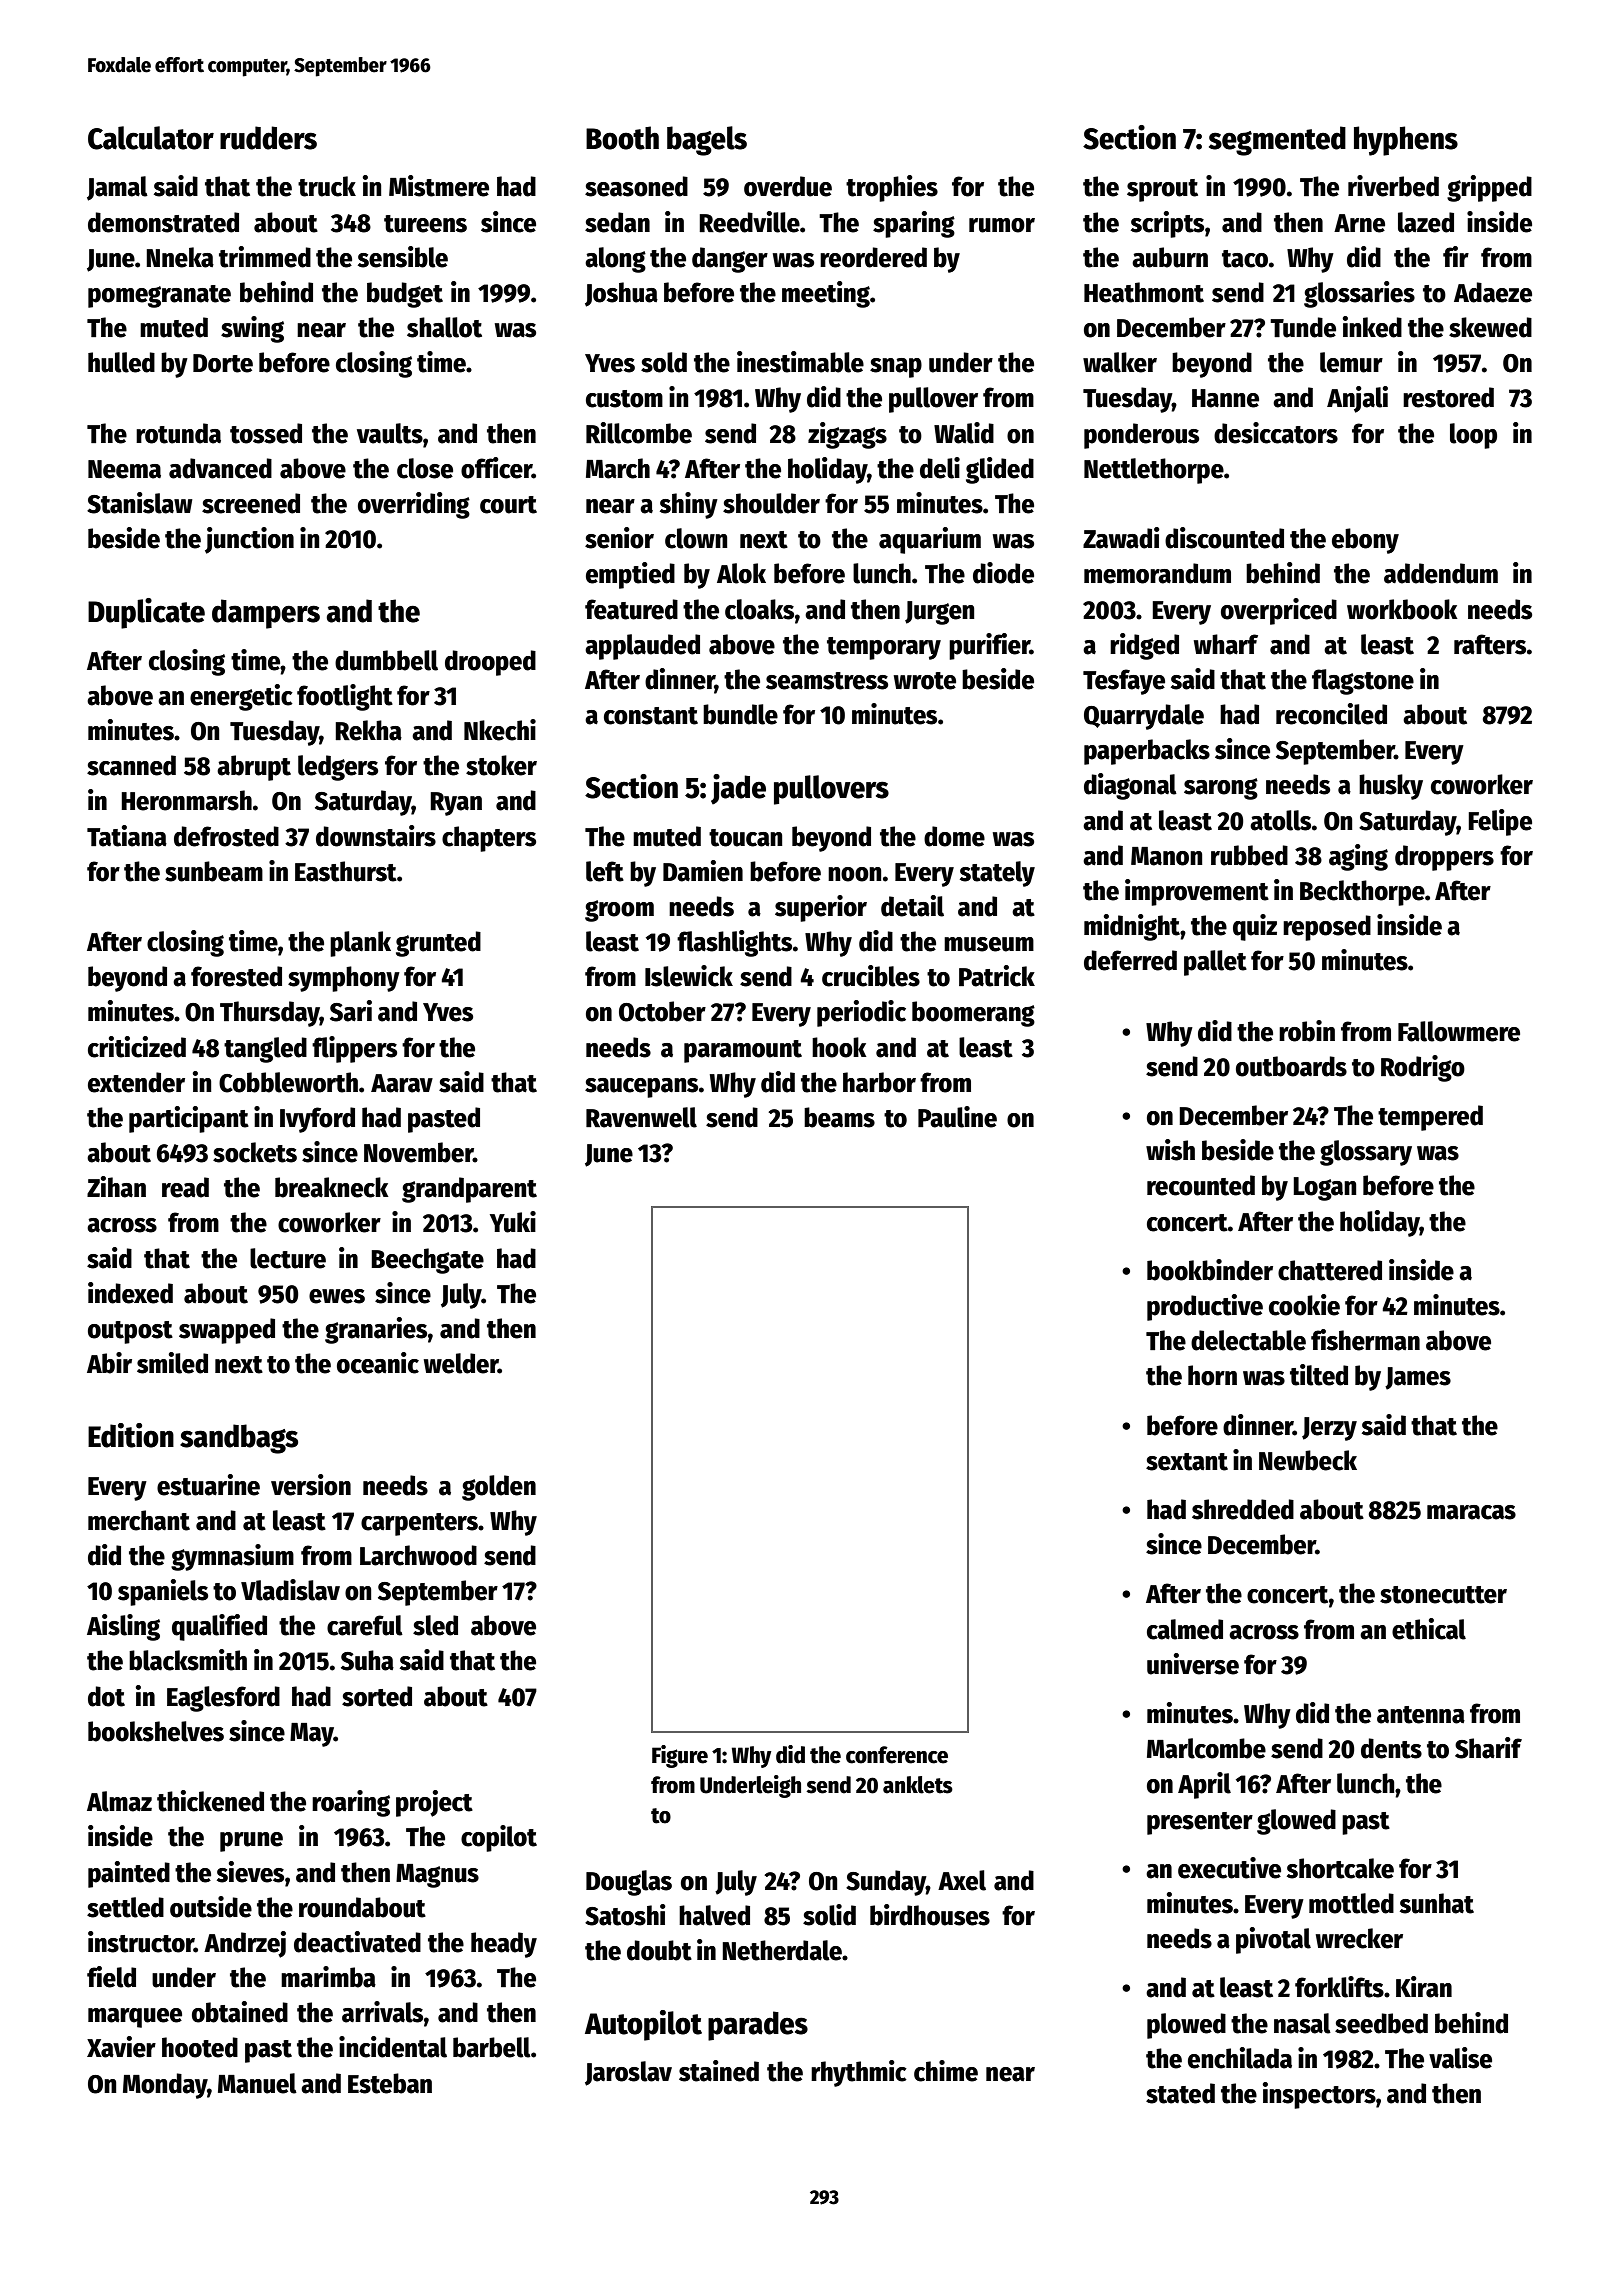 This screenshot has width=1620, height=2292. What do you see at coordinates (859, 2073) in the screenshot?
I see `rhythmic` at bounding box center [859, 2073].
